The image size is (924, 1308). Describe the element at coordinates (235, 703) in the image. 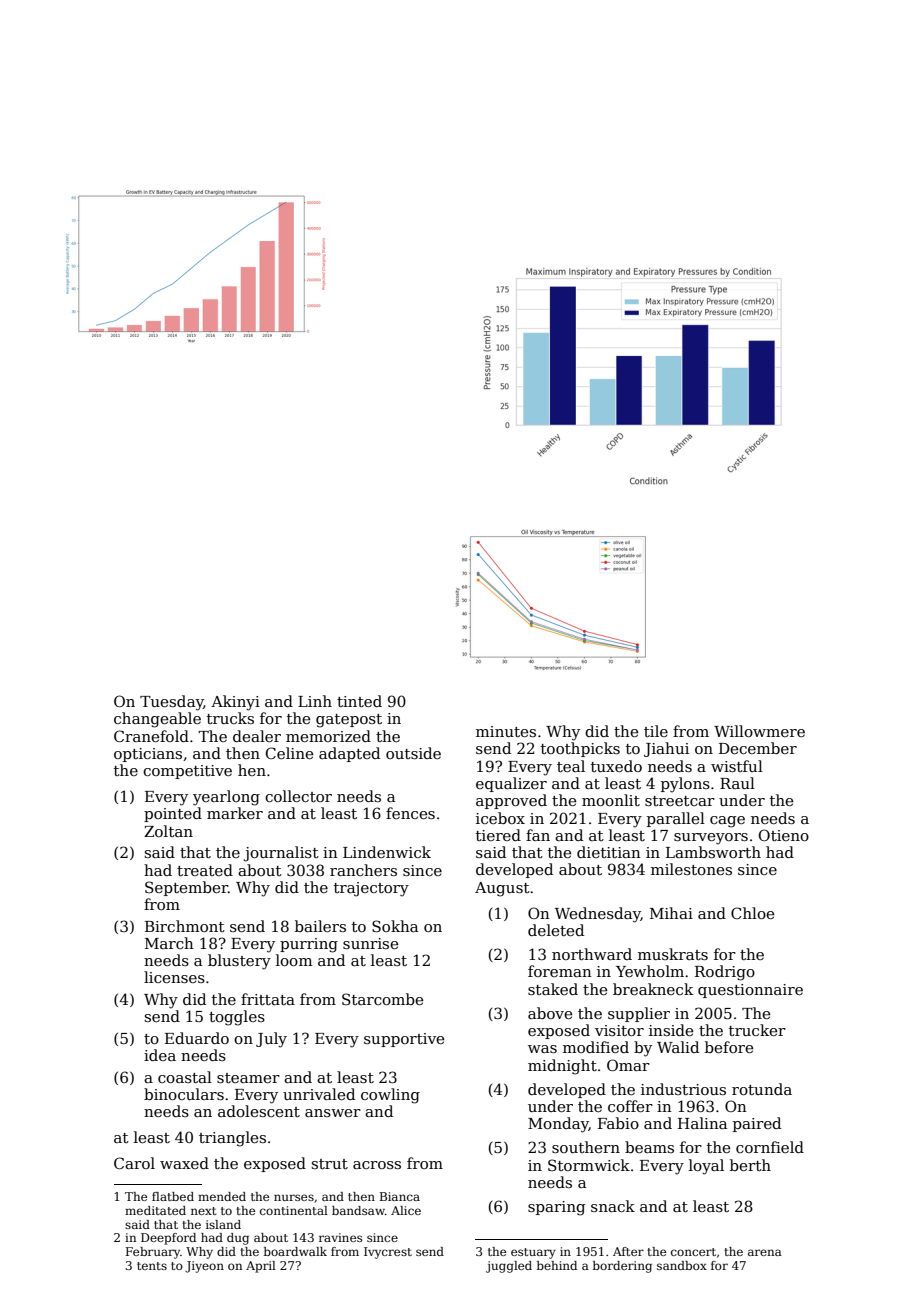

I see `Akinyi` at that location.
